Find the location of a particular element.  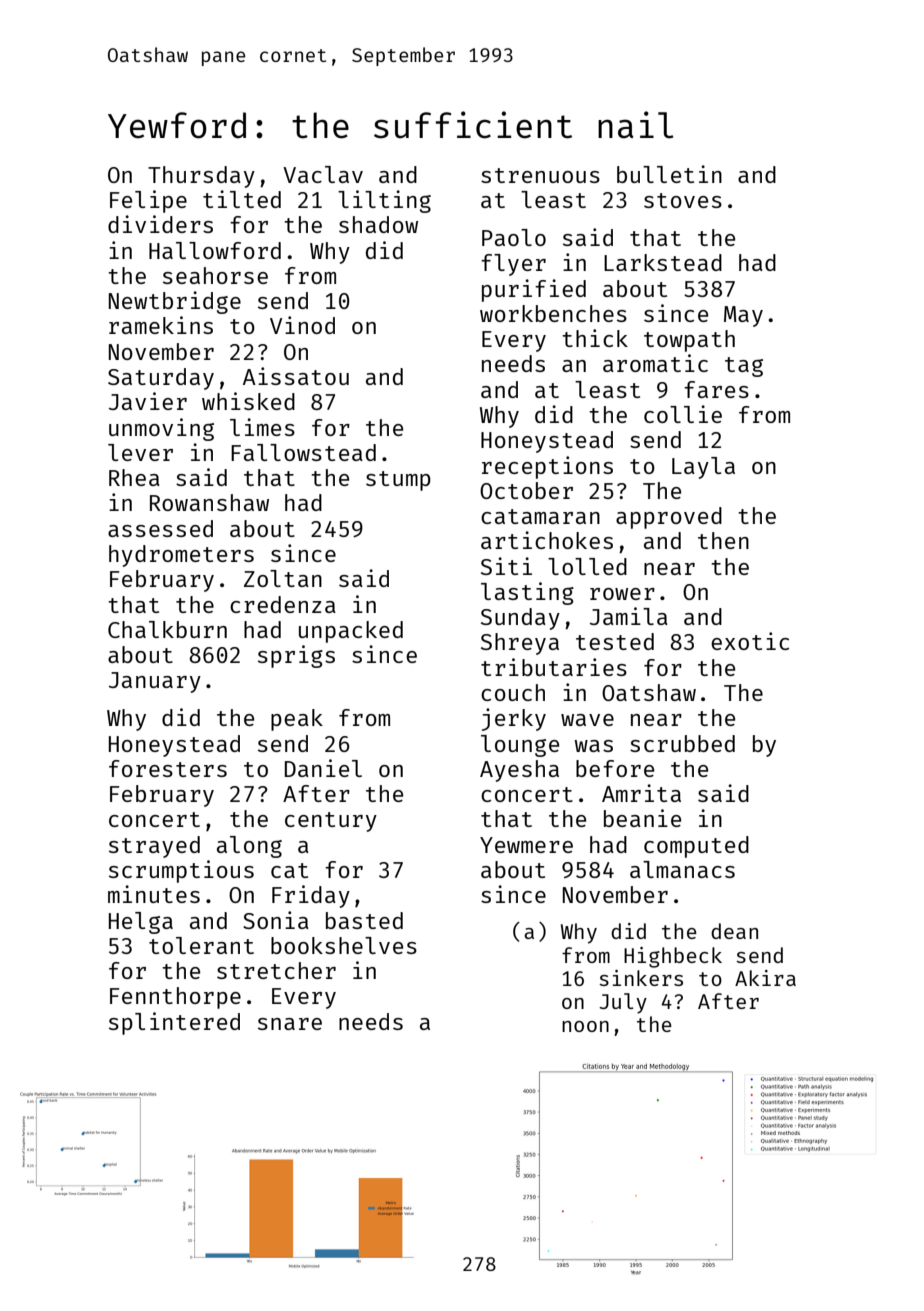

Newtbridge is located at coordinates (175, 302).
